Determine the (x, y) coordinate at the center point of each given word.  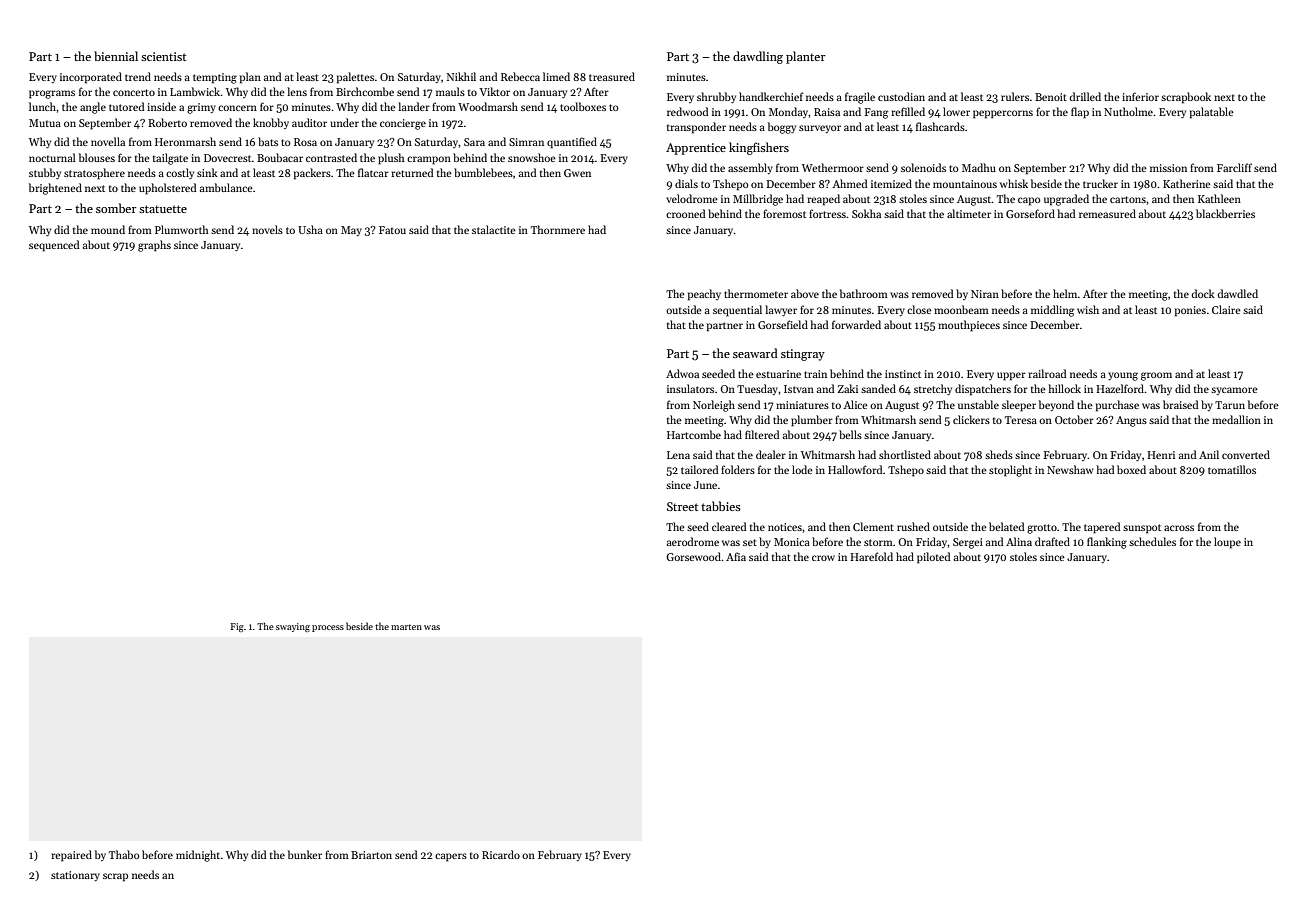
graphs (154, 246)
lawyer (781, 310)
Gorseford (1030, 213)
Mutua (45, 123)
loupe (1227, 543)
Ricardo (501, 854)
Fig (237, 627)
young (1123, 376)
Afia (736, 556)
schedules (1152, 541)
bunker (305, 854)
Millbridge (758, 200)
